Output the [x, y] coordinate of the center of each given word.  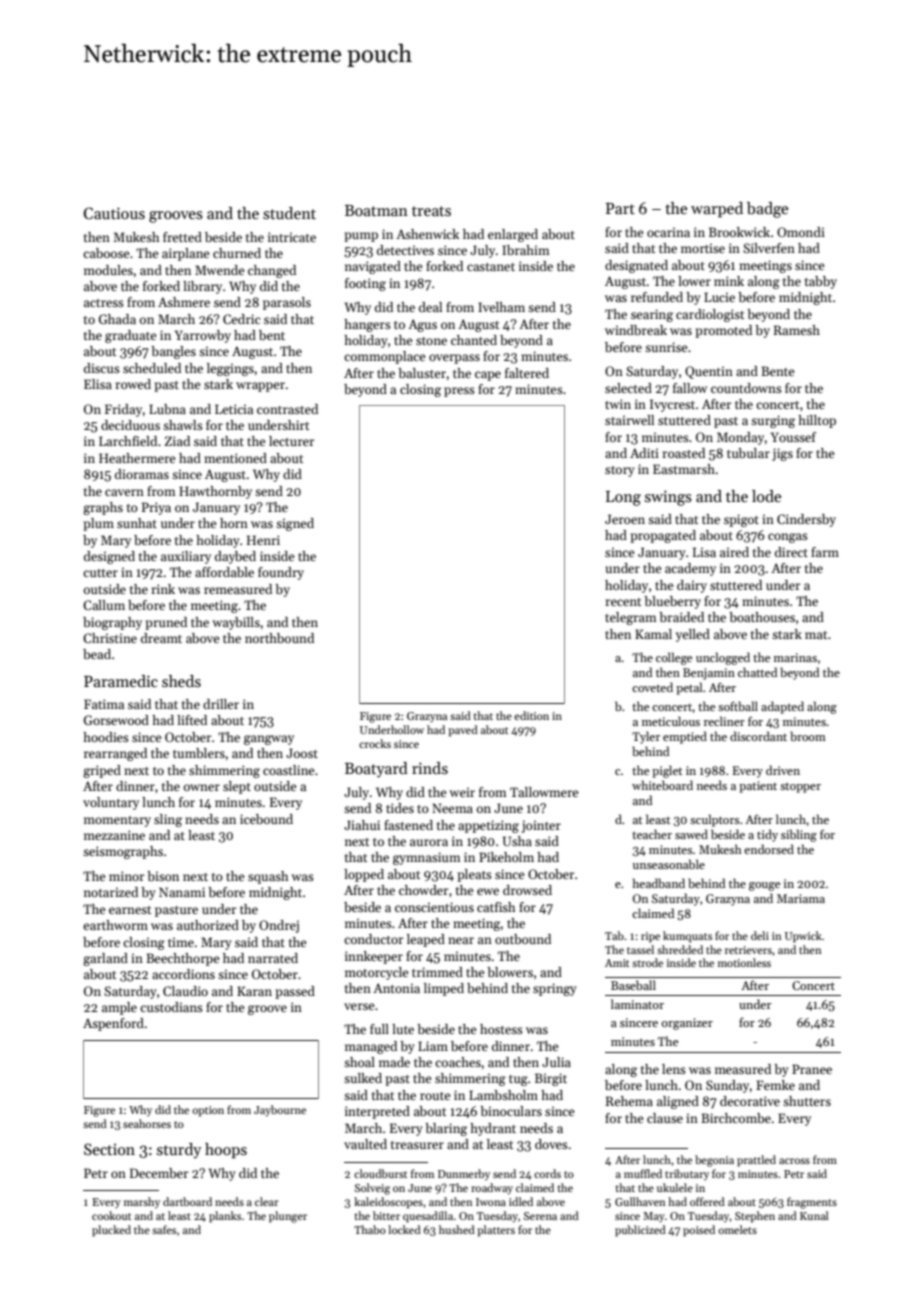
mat [816, 635]
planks [225, 1217]
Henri [263, 540]
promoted [723, 331]
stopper [800, 787]
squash [268, 877]
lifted [192, 720]
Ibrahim [526, 250]
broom [808, 736]
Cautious [114, 213]
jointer [541, 826]
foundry [281, 573]
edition [531, 715]
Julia [556, 1062]
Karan [254, 991]
